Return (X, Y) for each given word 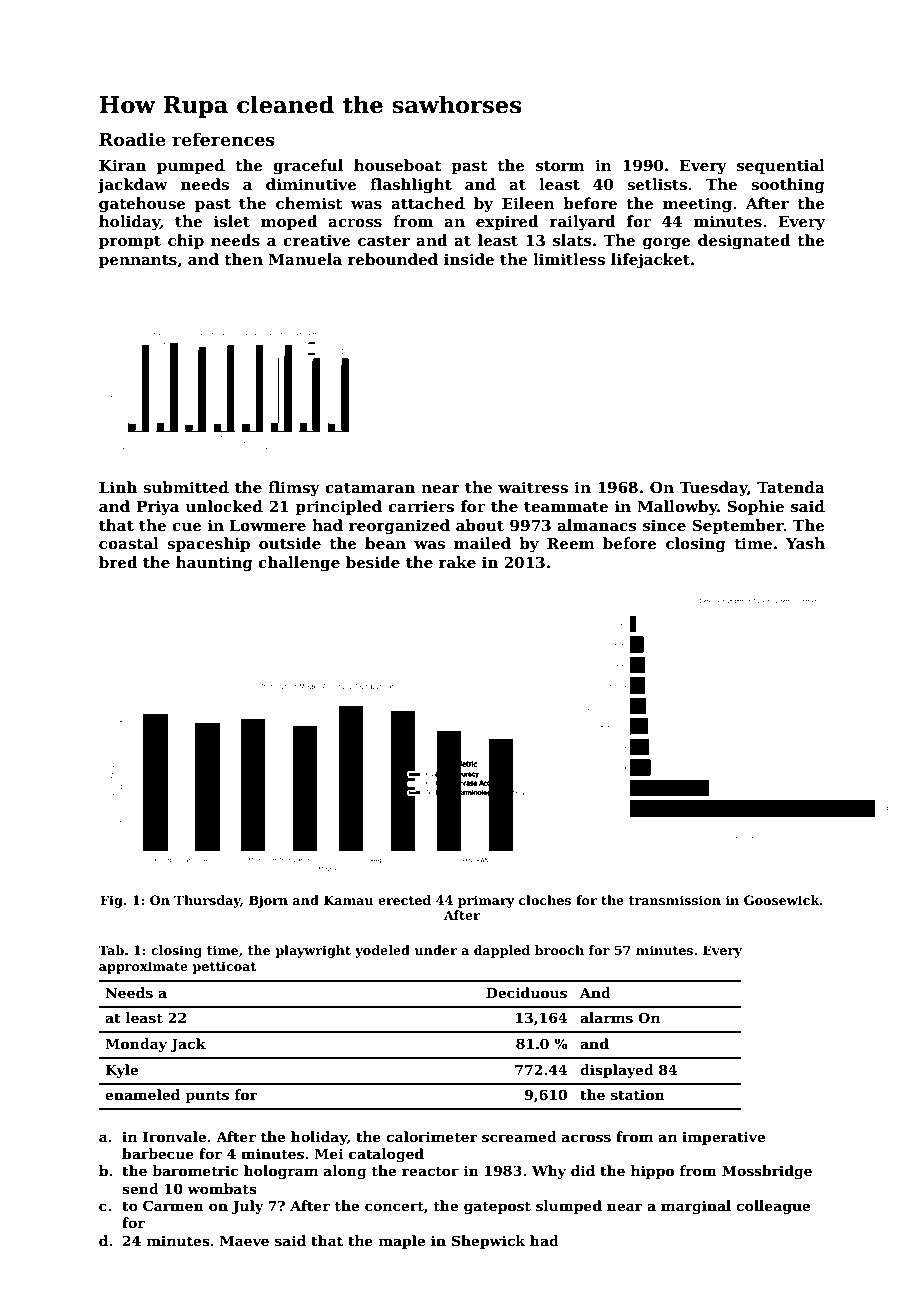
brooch (559, 950)
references (223, 139)
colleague (773, 1207)
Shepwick (489, 1242)
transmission (675, 900)
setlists (657, 184)
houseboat (398, 165)
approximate (143, 967)
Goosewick (782, 900)
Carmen (173, 1205)
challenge (299, 564)
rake (457, 562)
